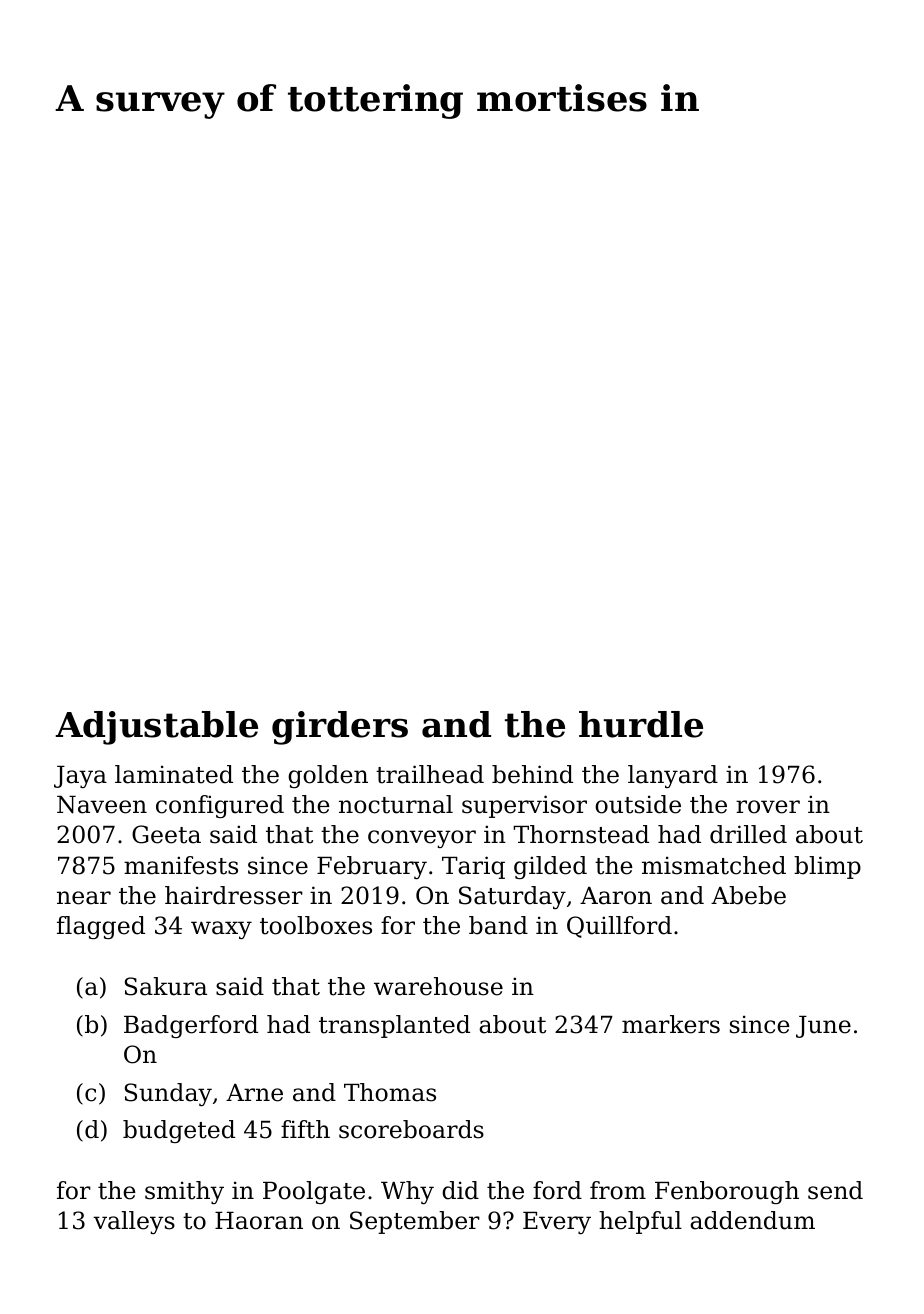 This screenshot has height=1314, width=924. What do you see at coordinates (641, 724) in the screenshot?
I see `hurdle` at bounding box center [641, 724].
